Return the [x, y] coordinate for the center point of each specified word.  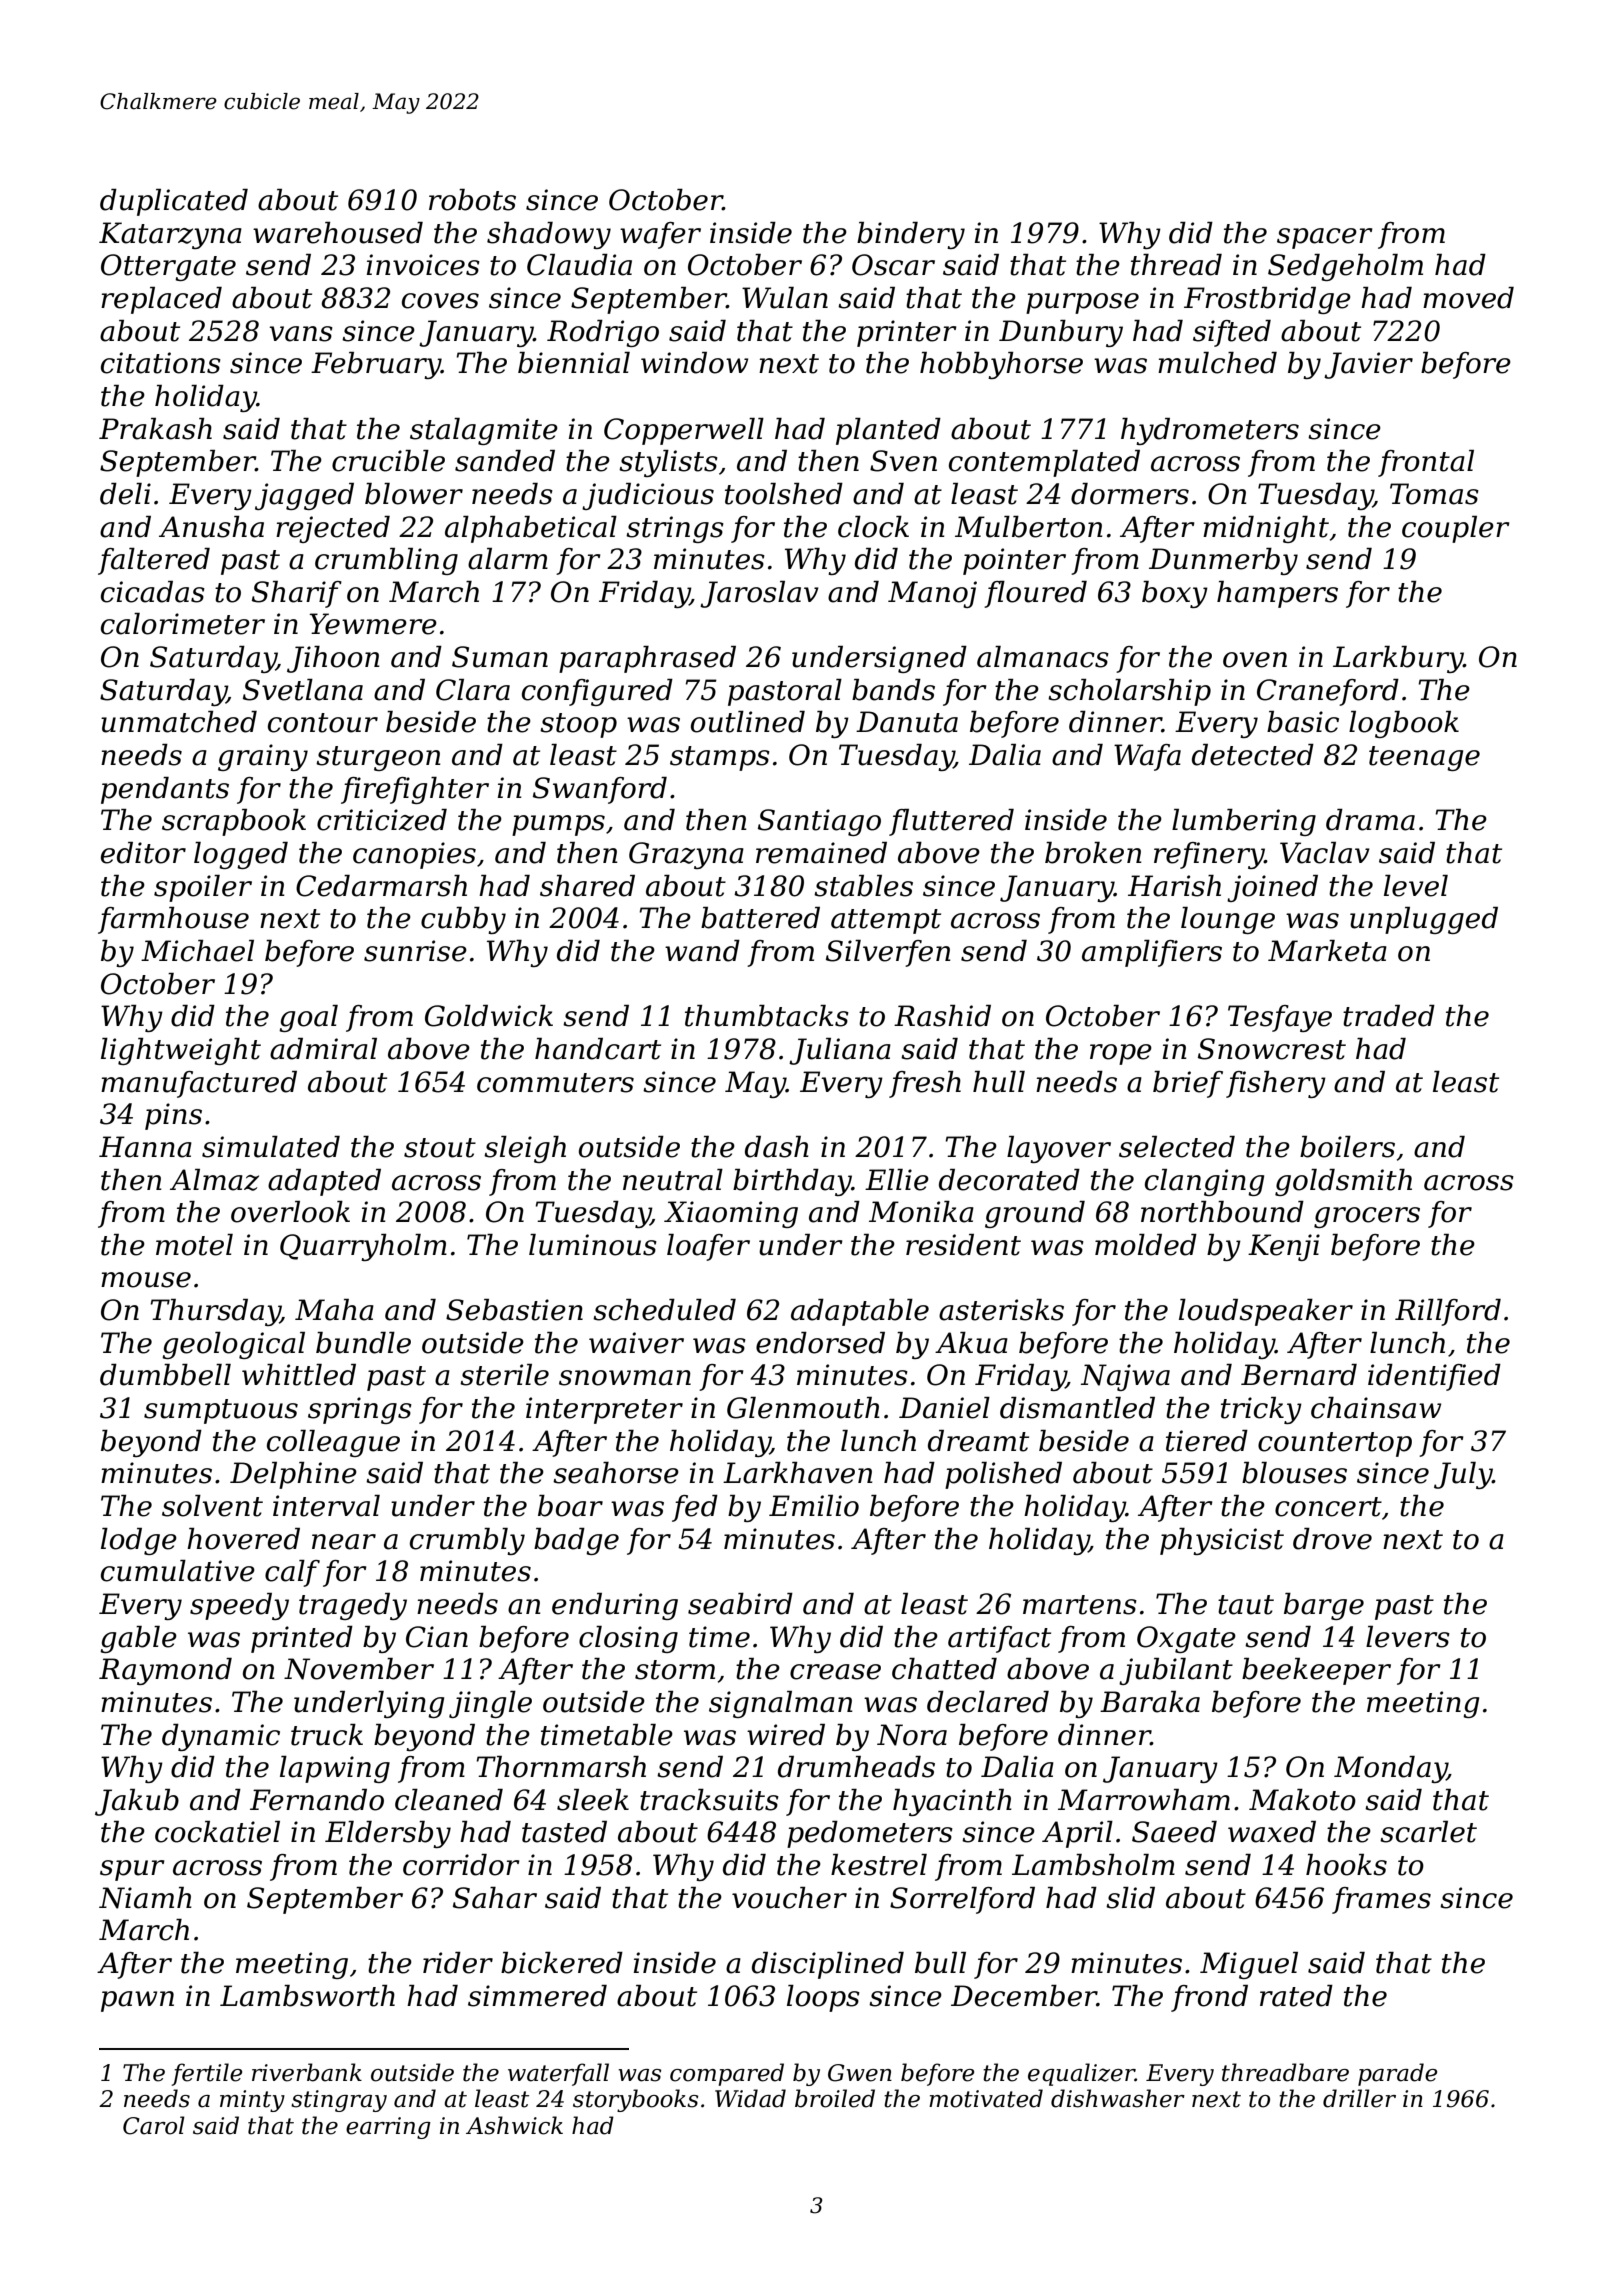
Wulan [785, 298]
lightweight [181, 1051]
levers [1408, 1637]
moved [1468, 298]
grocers [1367, 1217]
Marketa [1327, 951]
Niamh [145, 1898]
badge [576, 1541]
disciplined [828, 1965]
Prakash [155, 429]
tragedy [353, 1606]
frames [1381, 1900]
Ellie [897, 1180]
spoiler [203, 888]
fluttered [951, 822]
